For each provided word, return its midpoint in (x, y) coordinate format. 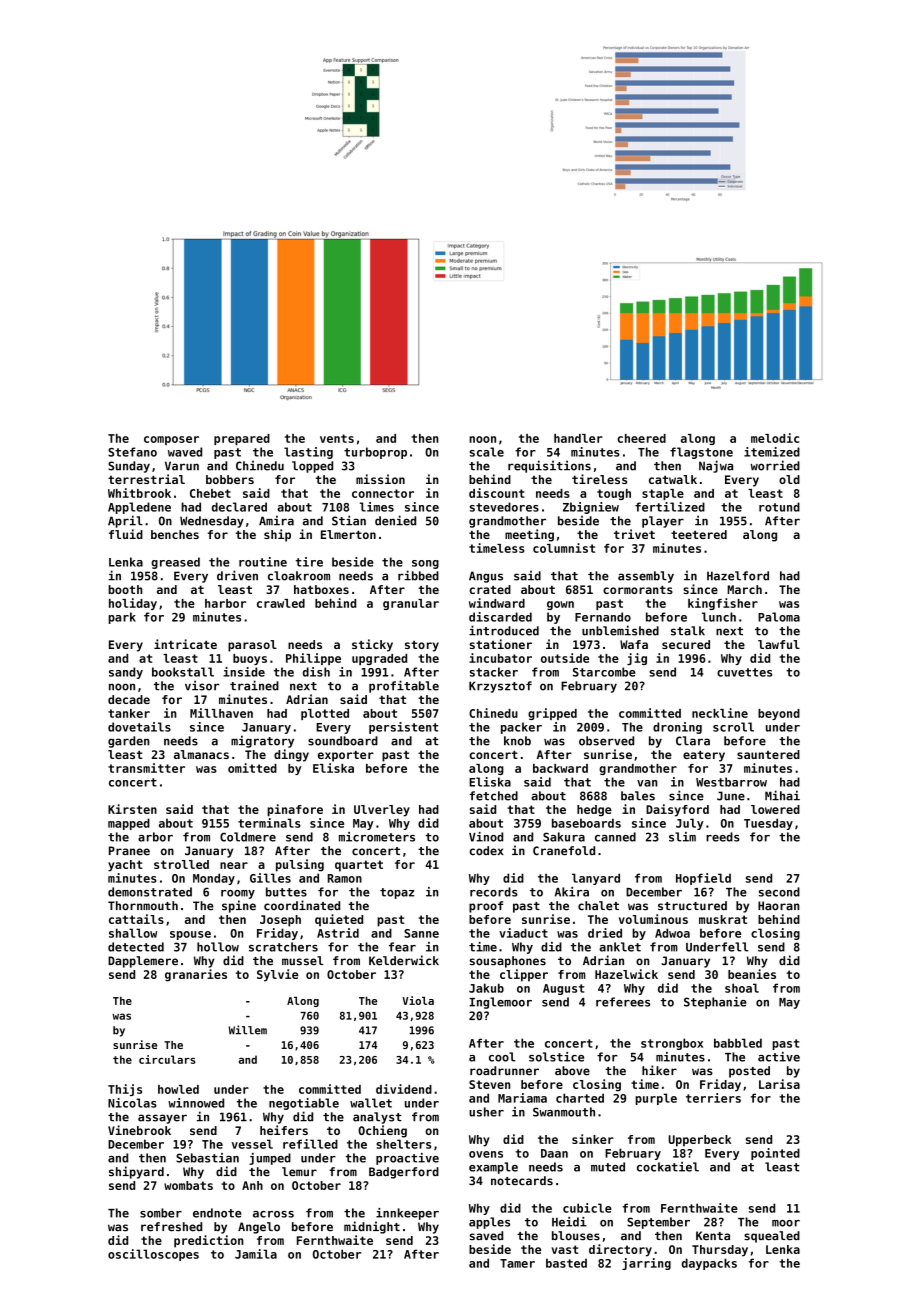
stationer (501, 644)
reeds (723, 837)
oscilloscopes (153, 1255)
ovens (486, 1154)
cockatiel (668, 1167)
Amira (276, 520)
